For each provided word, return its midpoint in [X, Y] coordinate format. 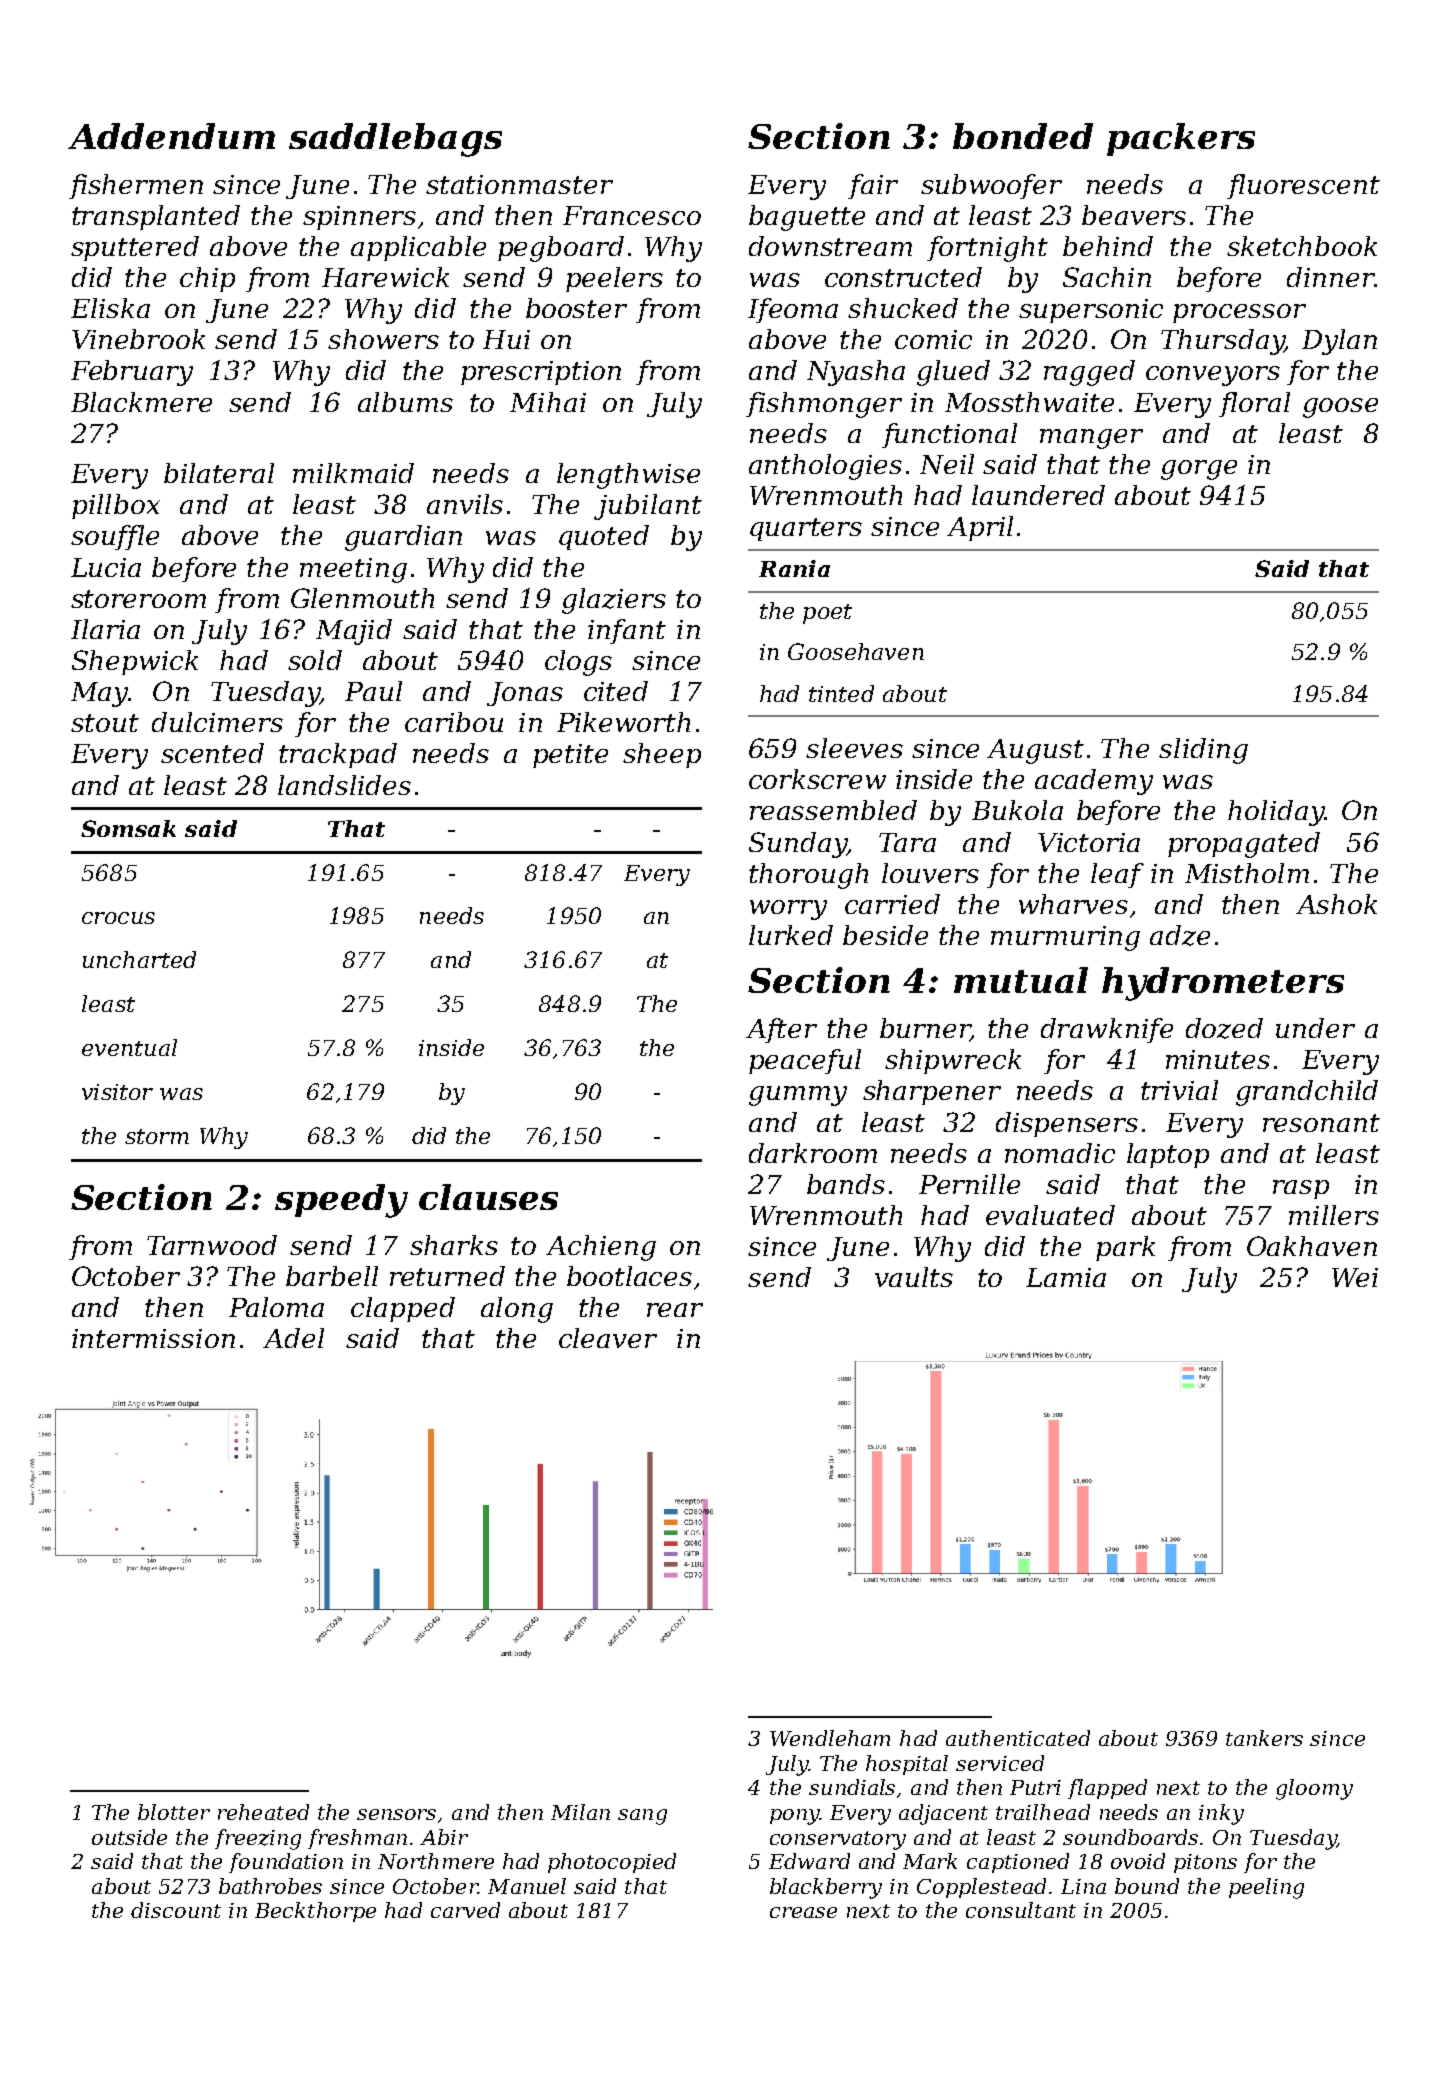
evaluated [1050, 1215]
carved [465, 1910]
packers [1181, 139]
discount [176, 1910]
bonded [1023, 136]
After [781, 1030]
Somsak [128, 828]
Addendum [171, 136]
